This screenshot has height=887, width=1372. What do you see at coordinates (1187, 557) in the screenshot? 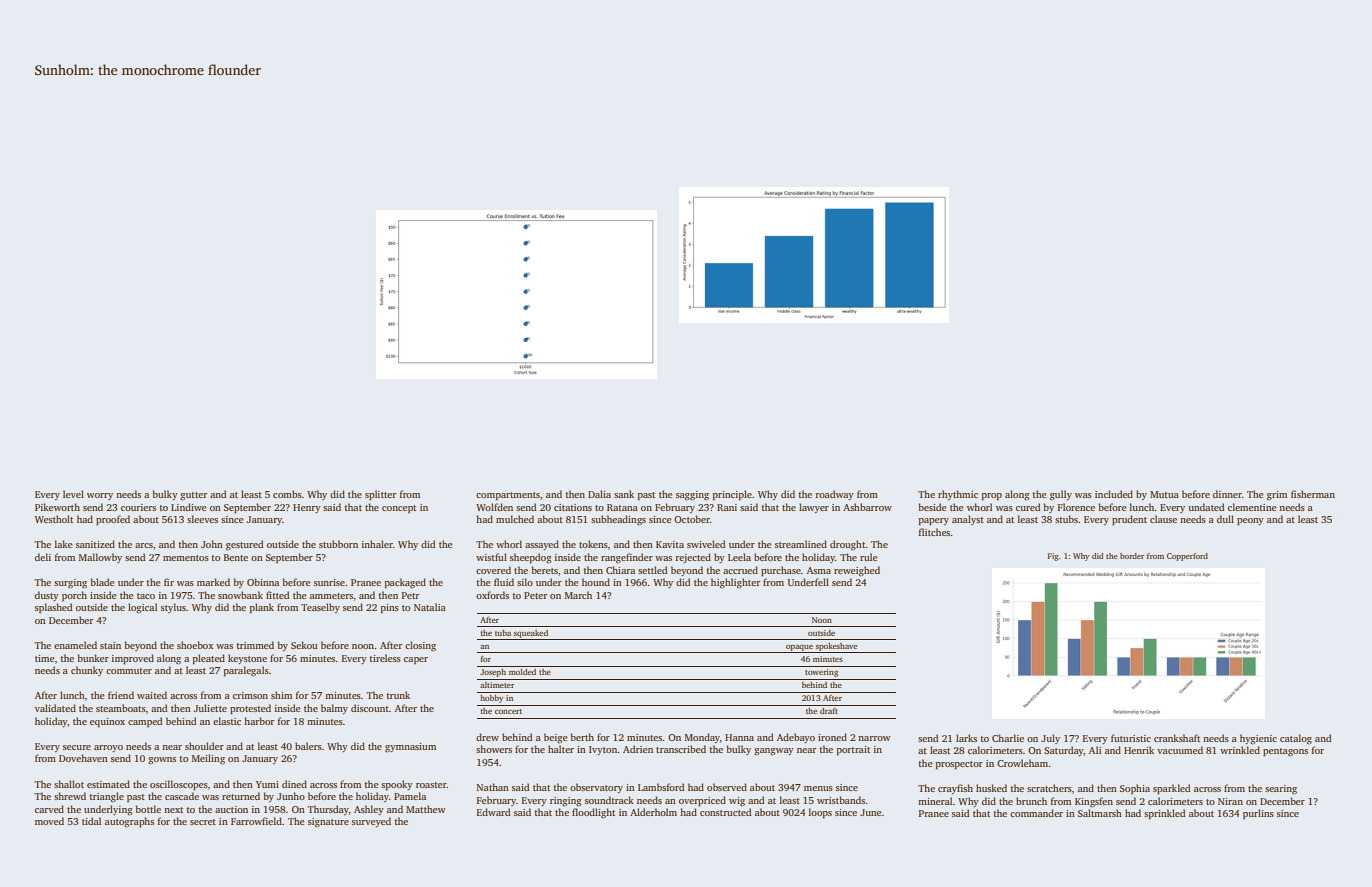
I see `Copperford` at bounding box center [1187, 557].
